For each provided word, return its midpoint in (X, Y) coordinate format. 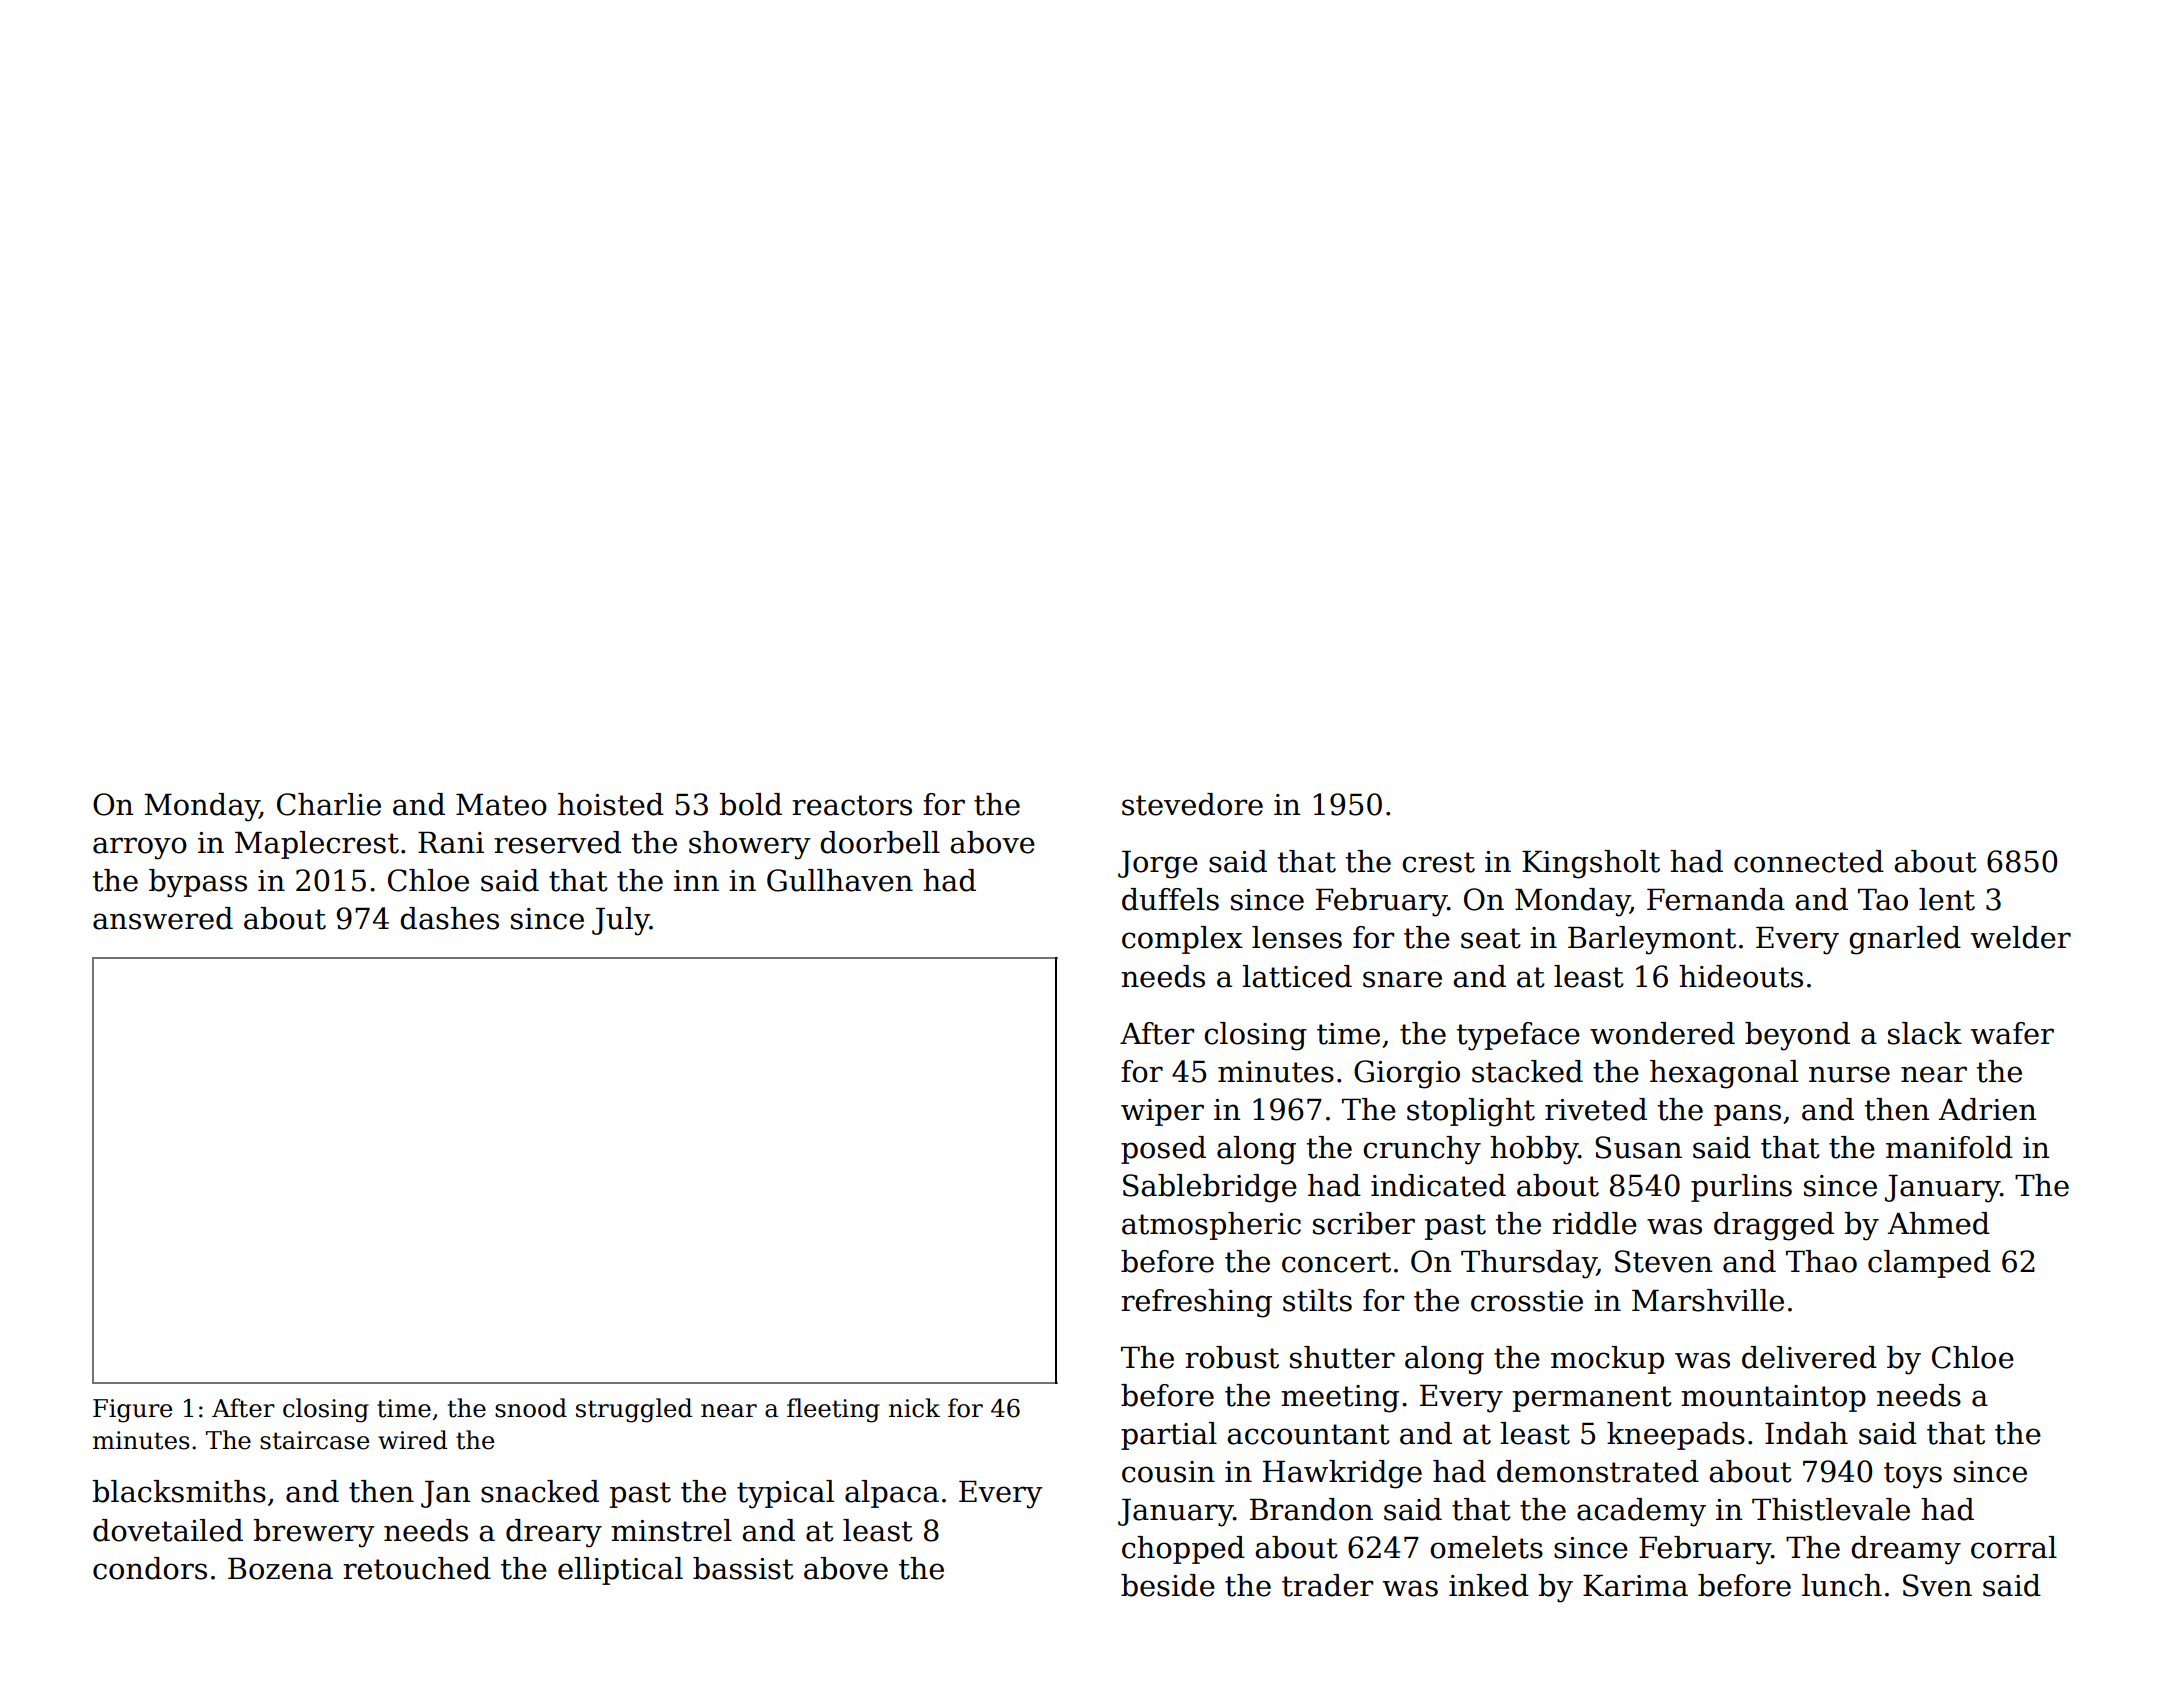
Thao (1821, 1261)
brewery (314, 1533)
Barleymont (1652, 940)
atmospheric (1211, 1226)
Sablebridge (1210, 1188)
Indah (1806, 1433)
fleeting (833, 1410)
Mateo (501, 805)
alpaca (892, 1494)
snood (531, 1408)
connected (1809, 861)
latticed (1297, 976)
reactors (852, 805)
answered (163, 918)
